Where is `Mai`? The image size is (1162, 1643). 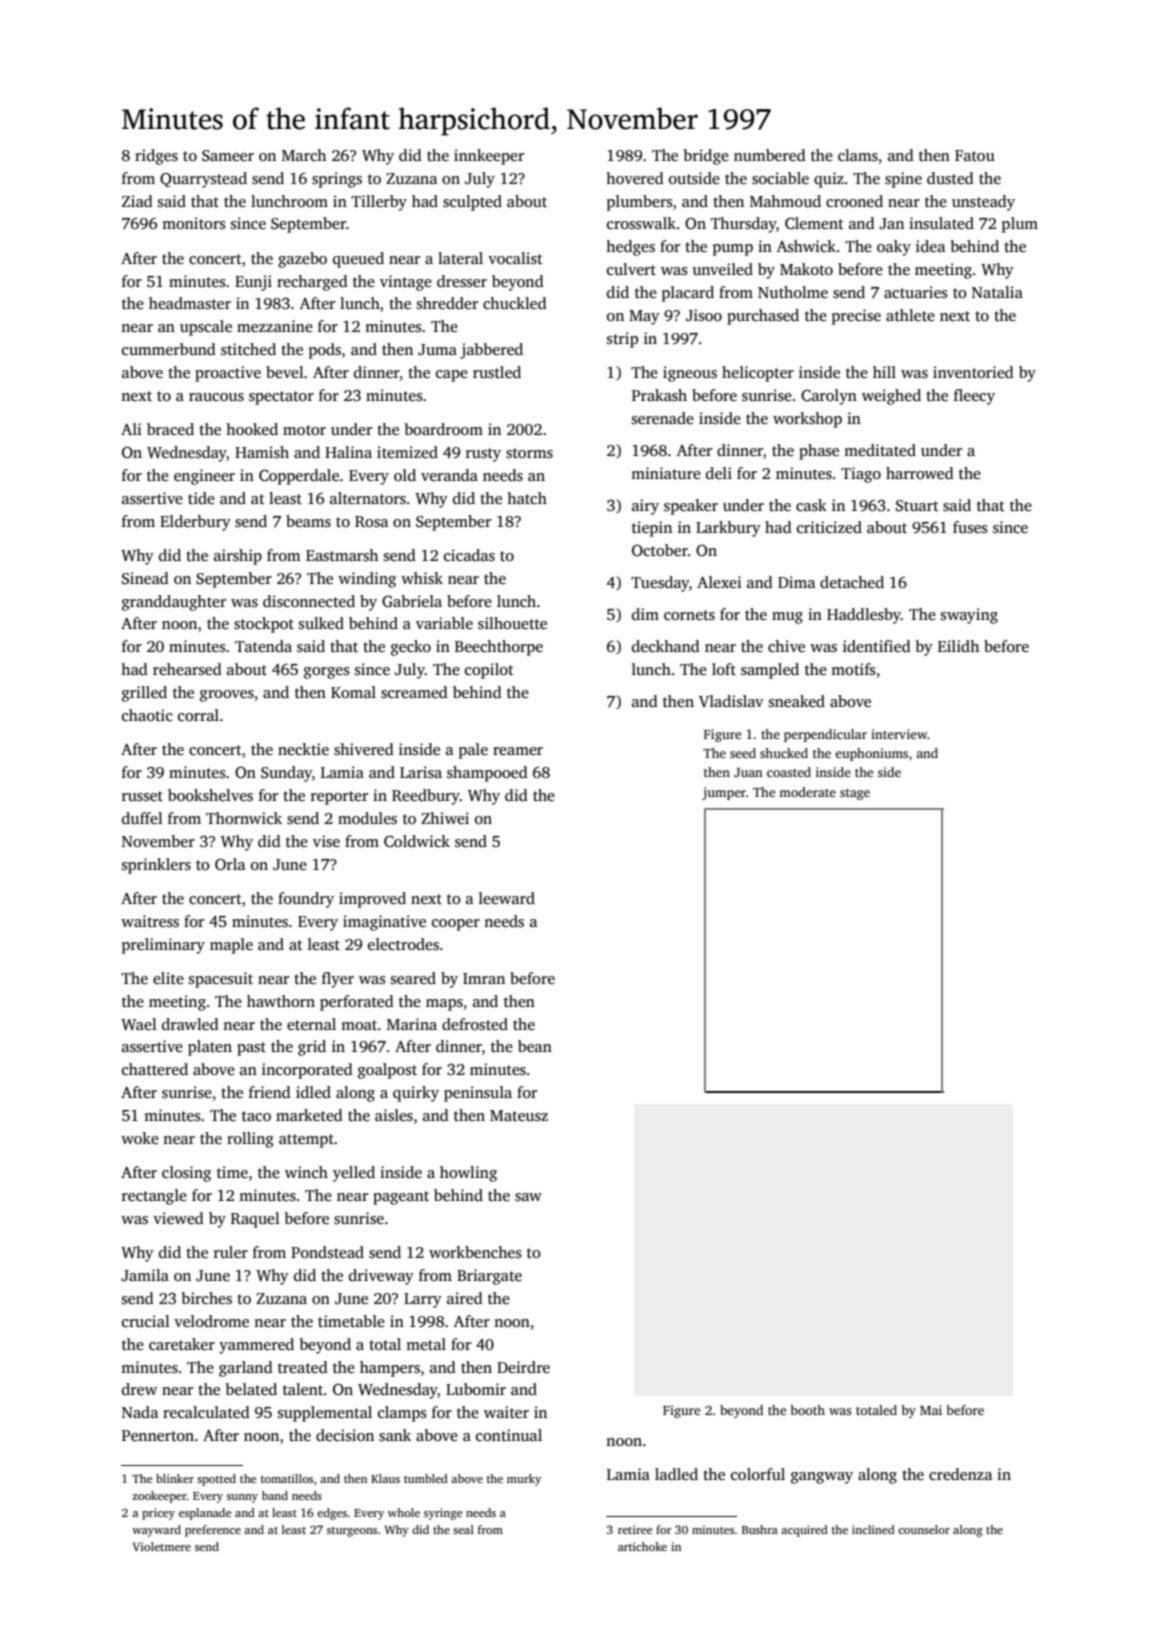 Mai is located at coordinates (931, 1410).
